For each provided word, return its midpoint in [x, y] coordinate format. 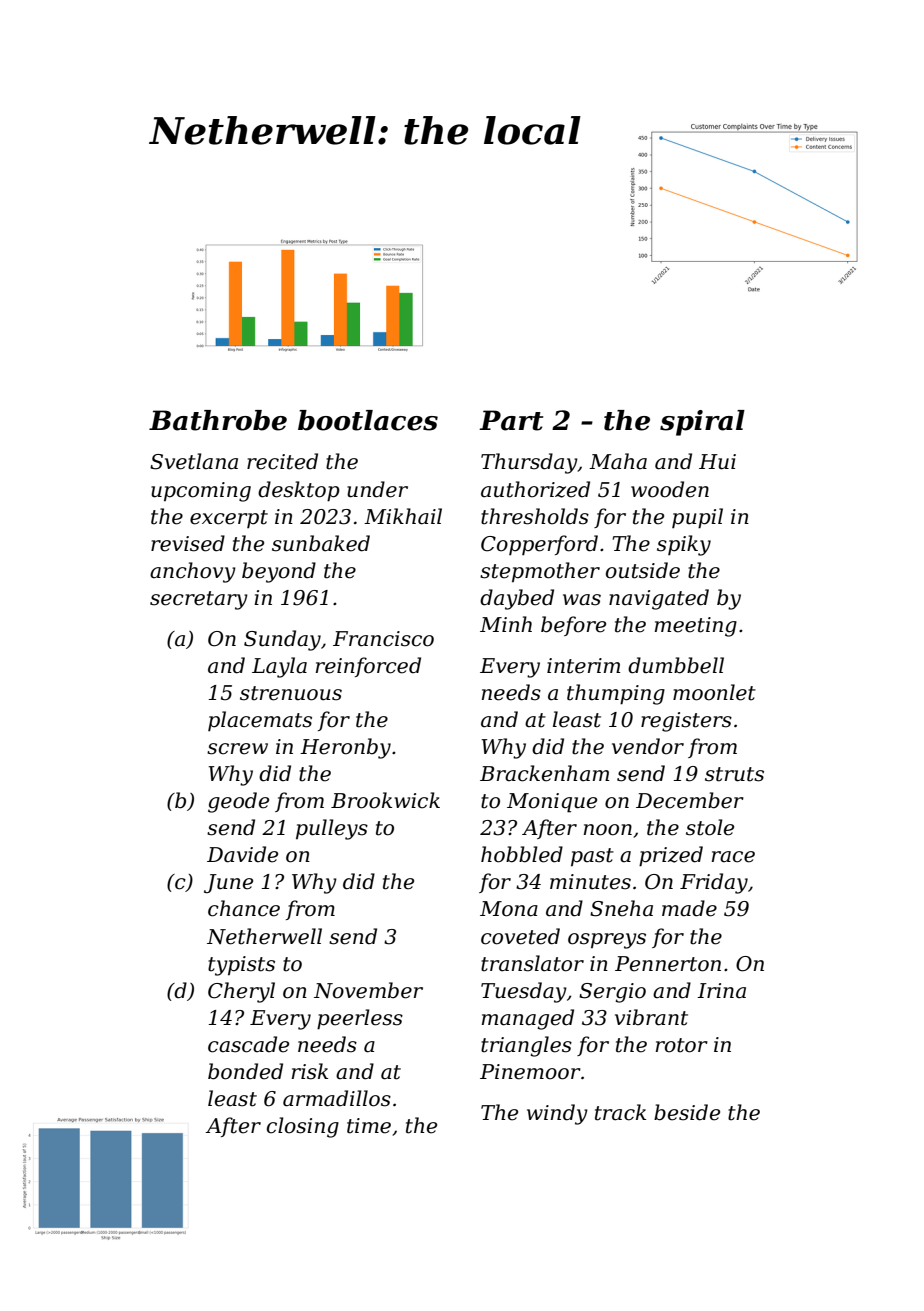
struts [734, 774]
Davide [242, 854]
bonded [245, 1071]
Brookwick [385, 800]
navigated [659, 599]
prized [671, 856]
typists [241, 966]
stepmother [540, 572]
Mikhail [403, 516]
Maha [618, 461]
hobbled [522, 854]
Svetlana [194, 461]
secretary [199, 600]
